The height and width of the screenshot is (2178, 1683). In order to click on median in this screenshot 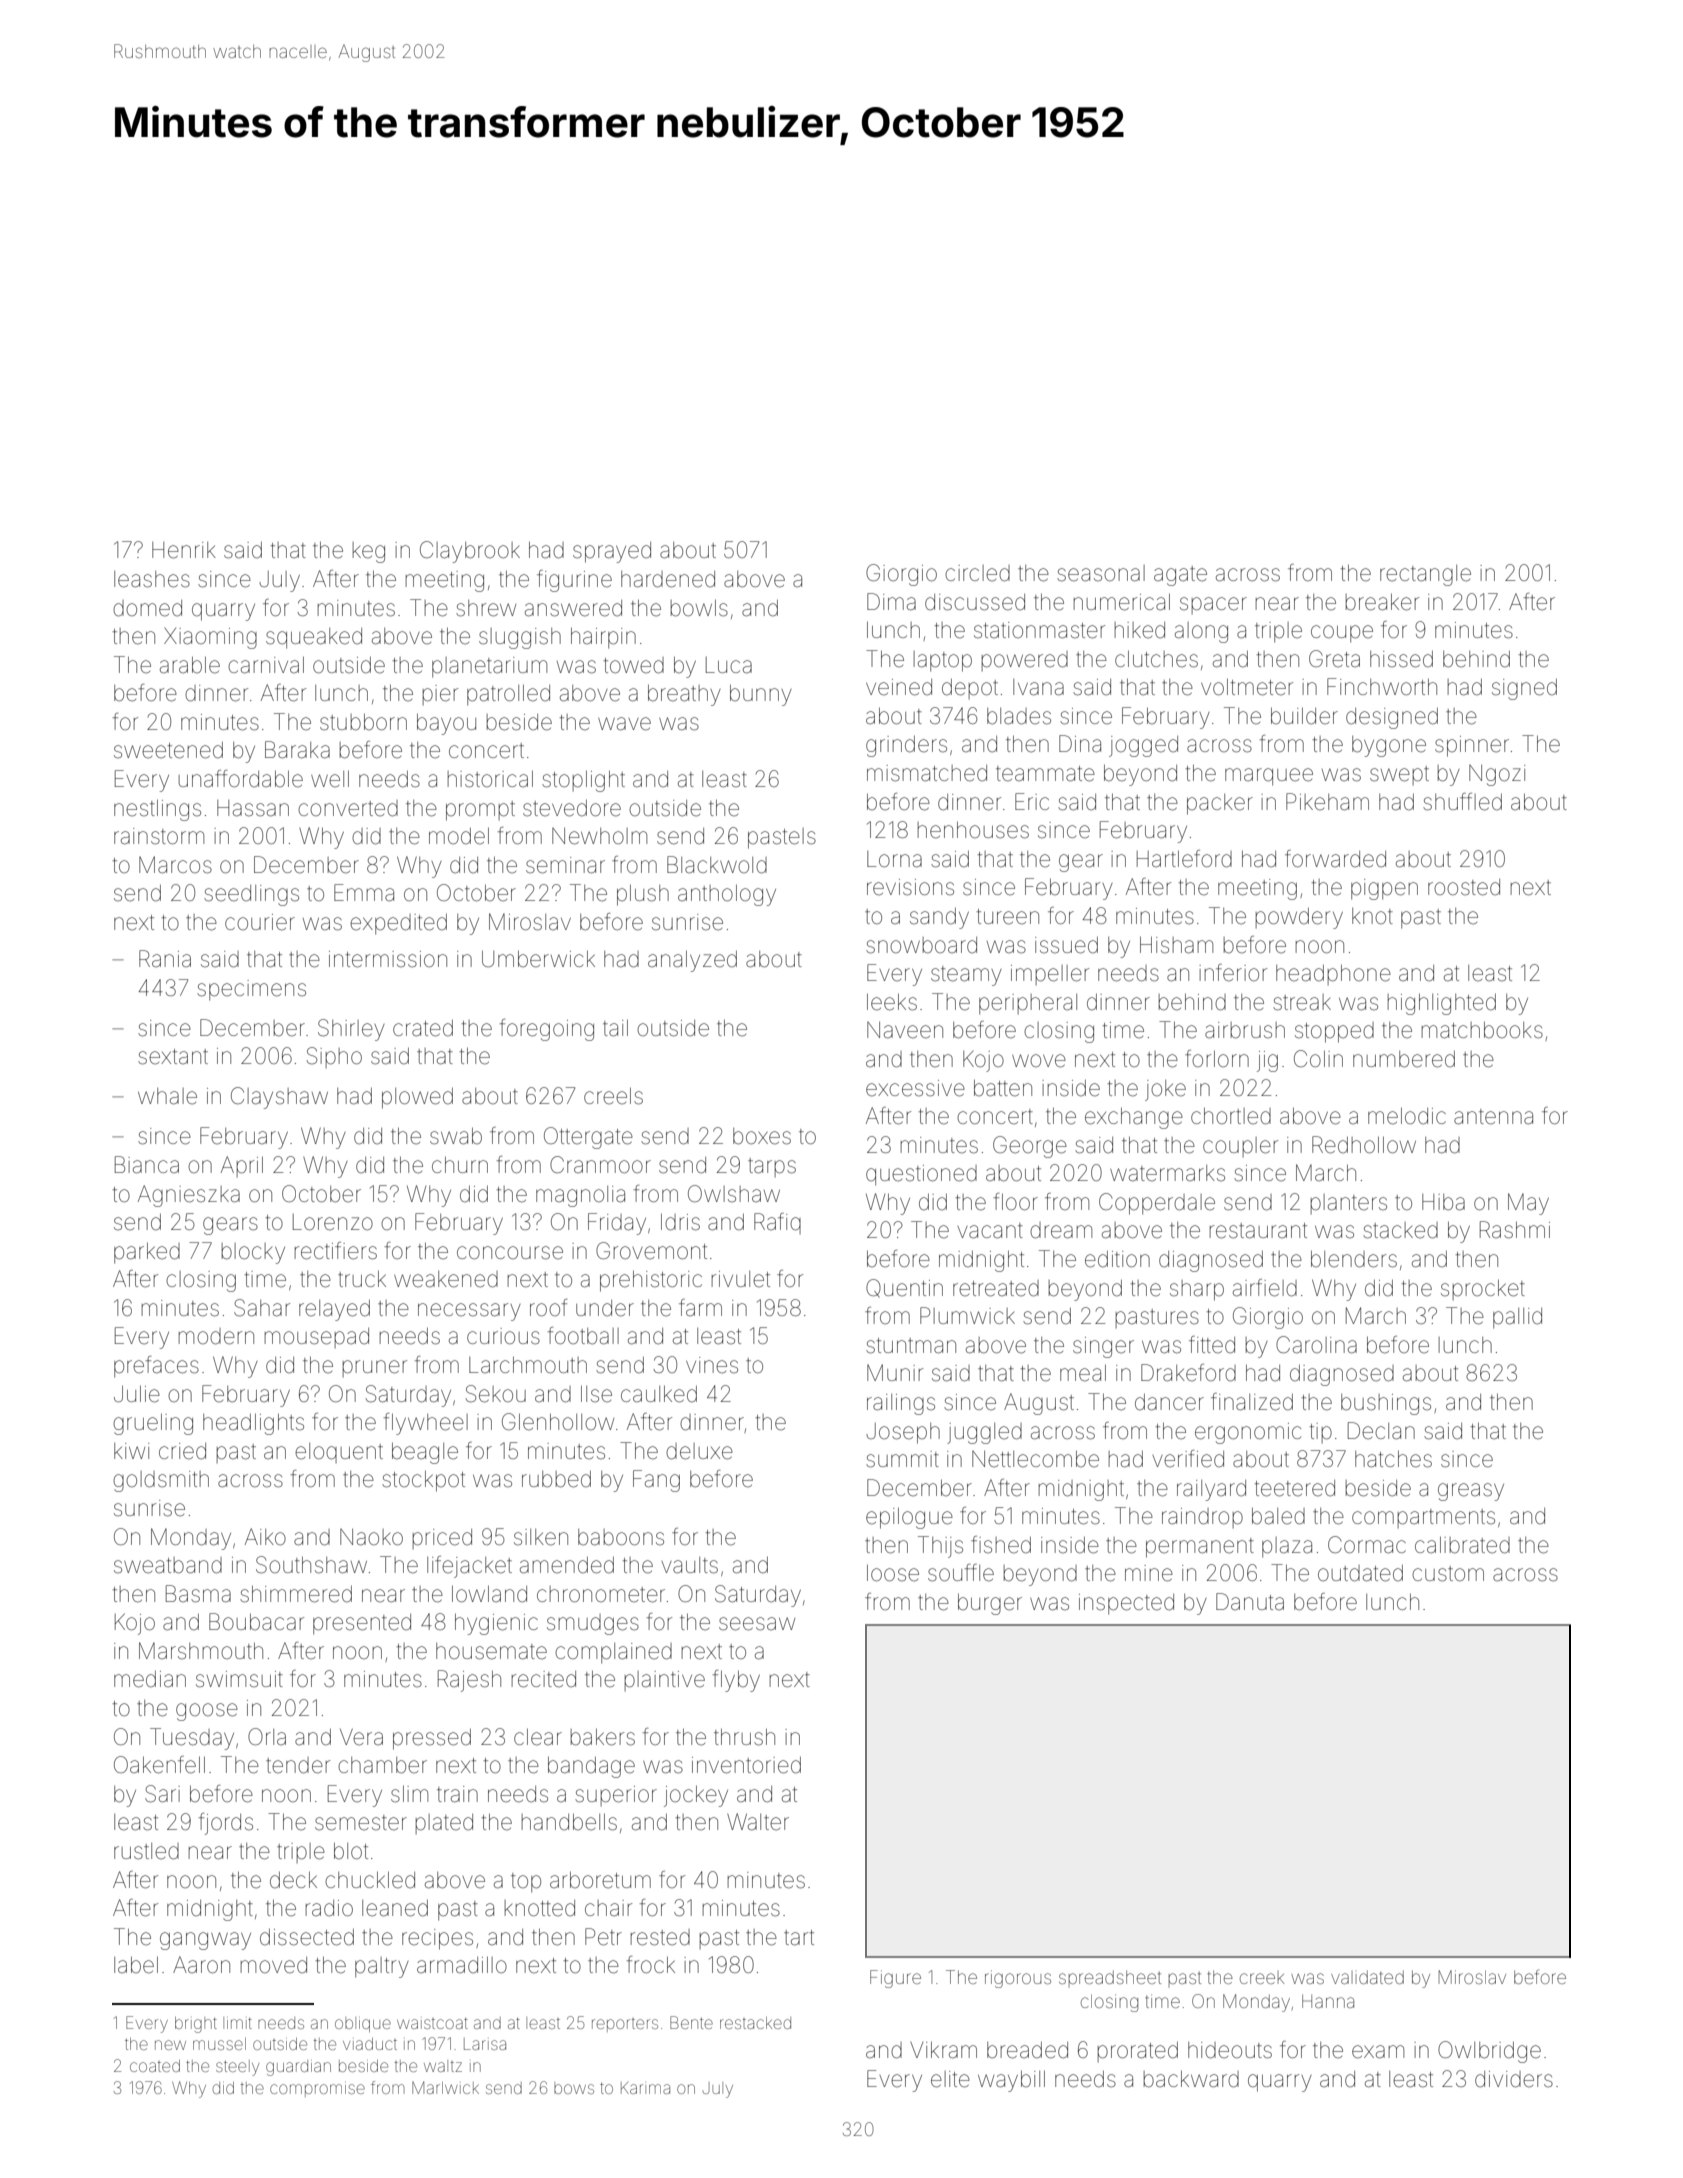, I will do `click(150, 1679)`.
